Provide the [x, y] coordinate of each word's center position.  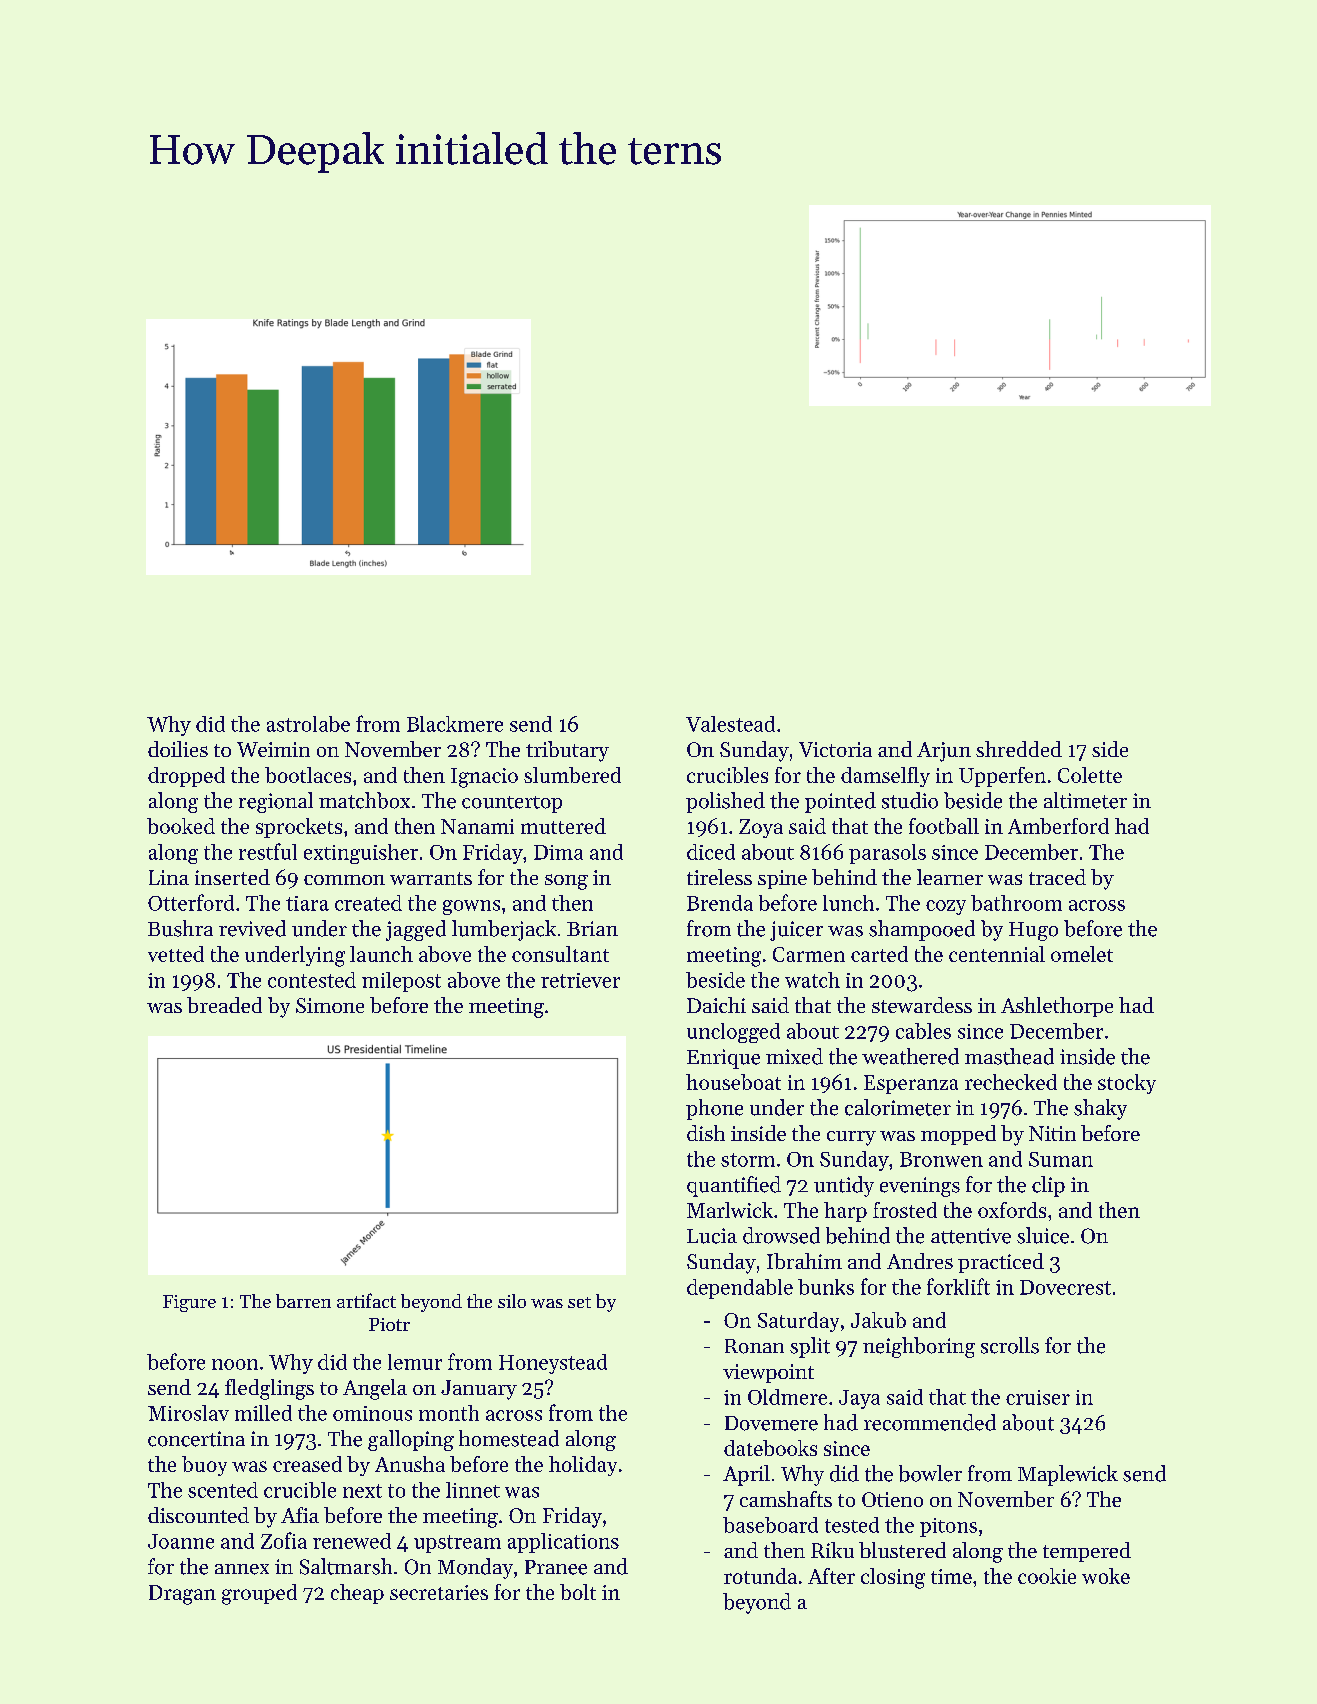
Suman [1061, 1159]
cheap [357, 1594]
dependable [740, 1289]
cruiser [1038, 1397]
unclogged [733, 1033]
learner [950, 877]
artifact [366, 1300]
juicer [796, 931]
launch [381, 954]
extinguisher [361, 854]
